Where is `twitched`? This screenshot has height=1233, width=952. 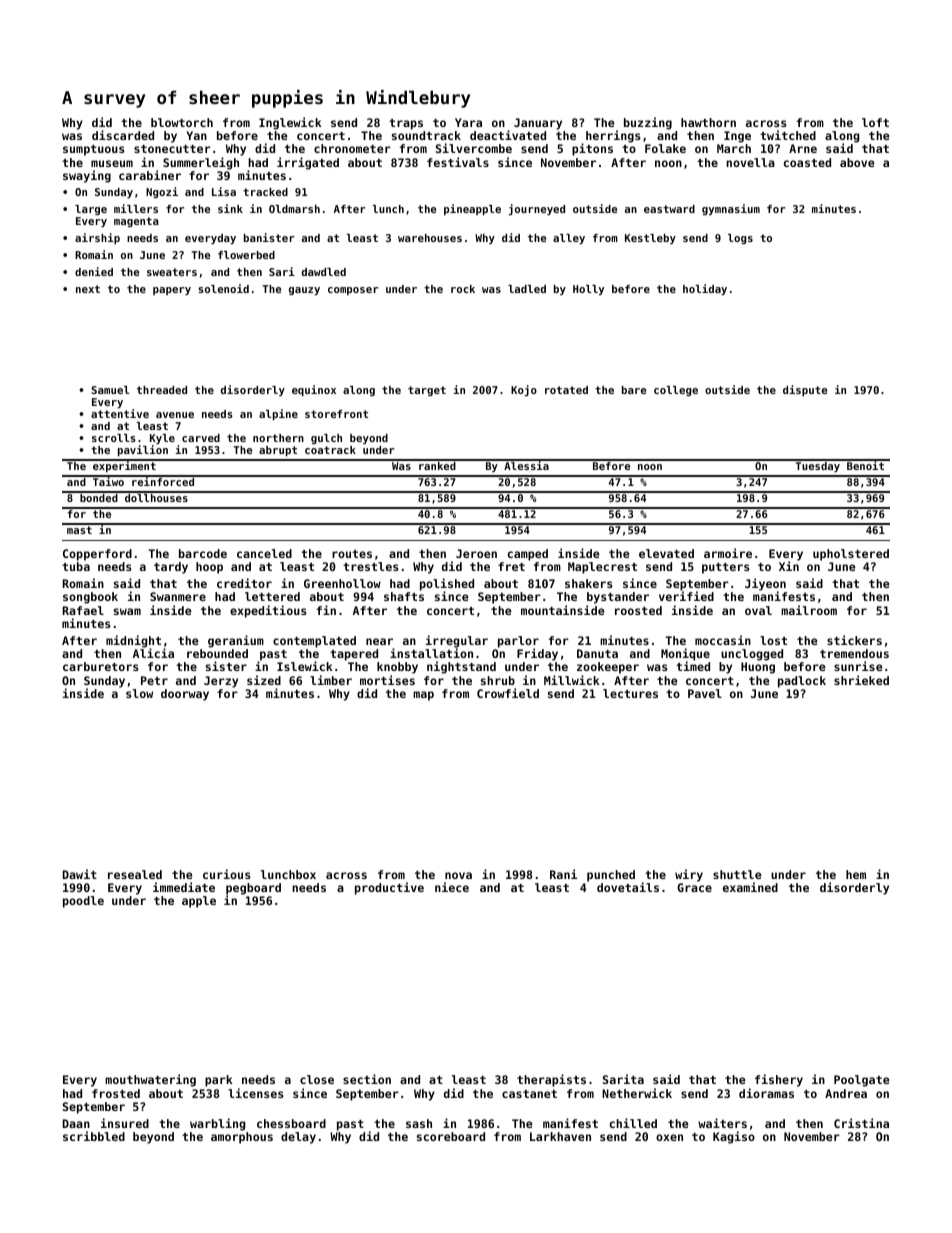
twitched is located at coordinates (788, 135).
